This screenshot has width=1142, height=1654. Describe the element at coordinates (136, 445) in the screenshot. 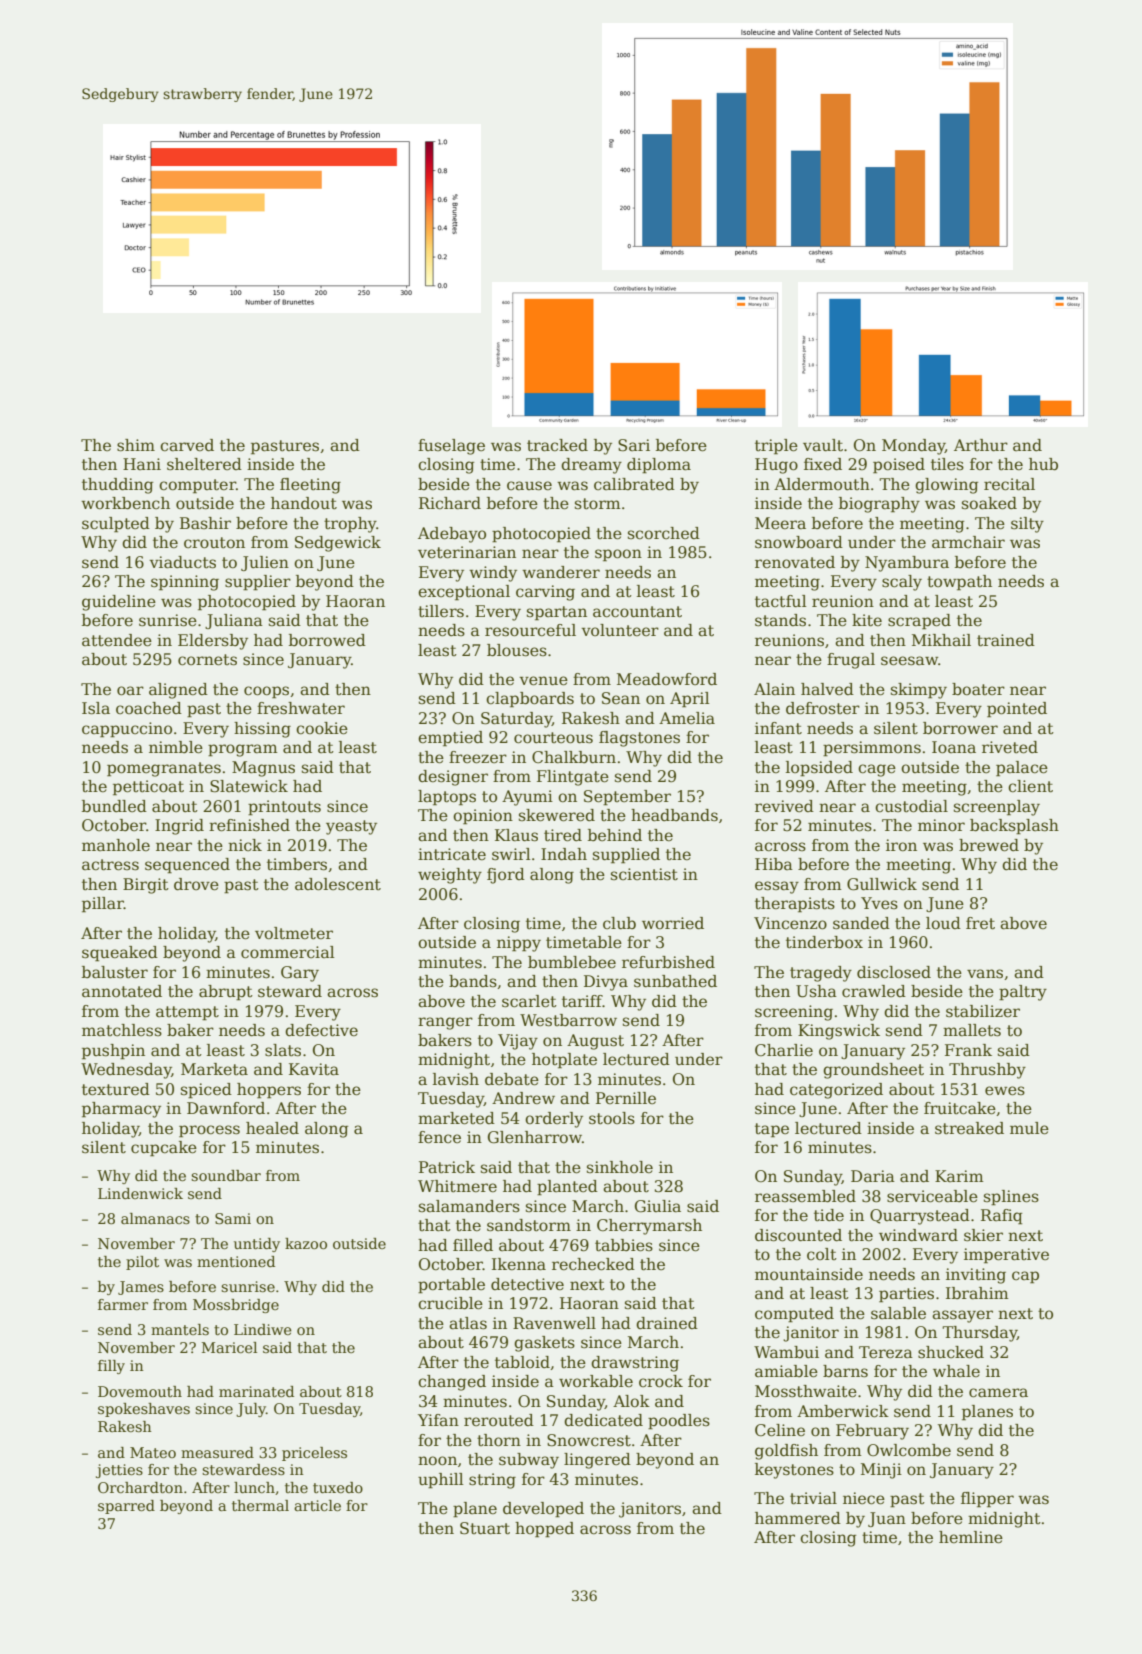

I see `shim` at that location.
